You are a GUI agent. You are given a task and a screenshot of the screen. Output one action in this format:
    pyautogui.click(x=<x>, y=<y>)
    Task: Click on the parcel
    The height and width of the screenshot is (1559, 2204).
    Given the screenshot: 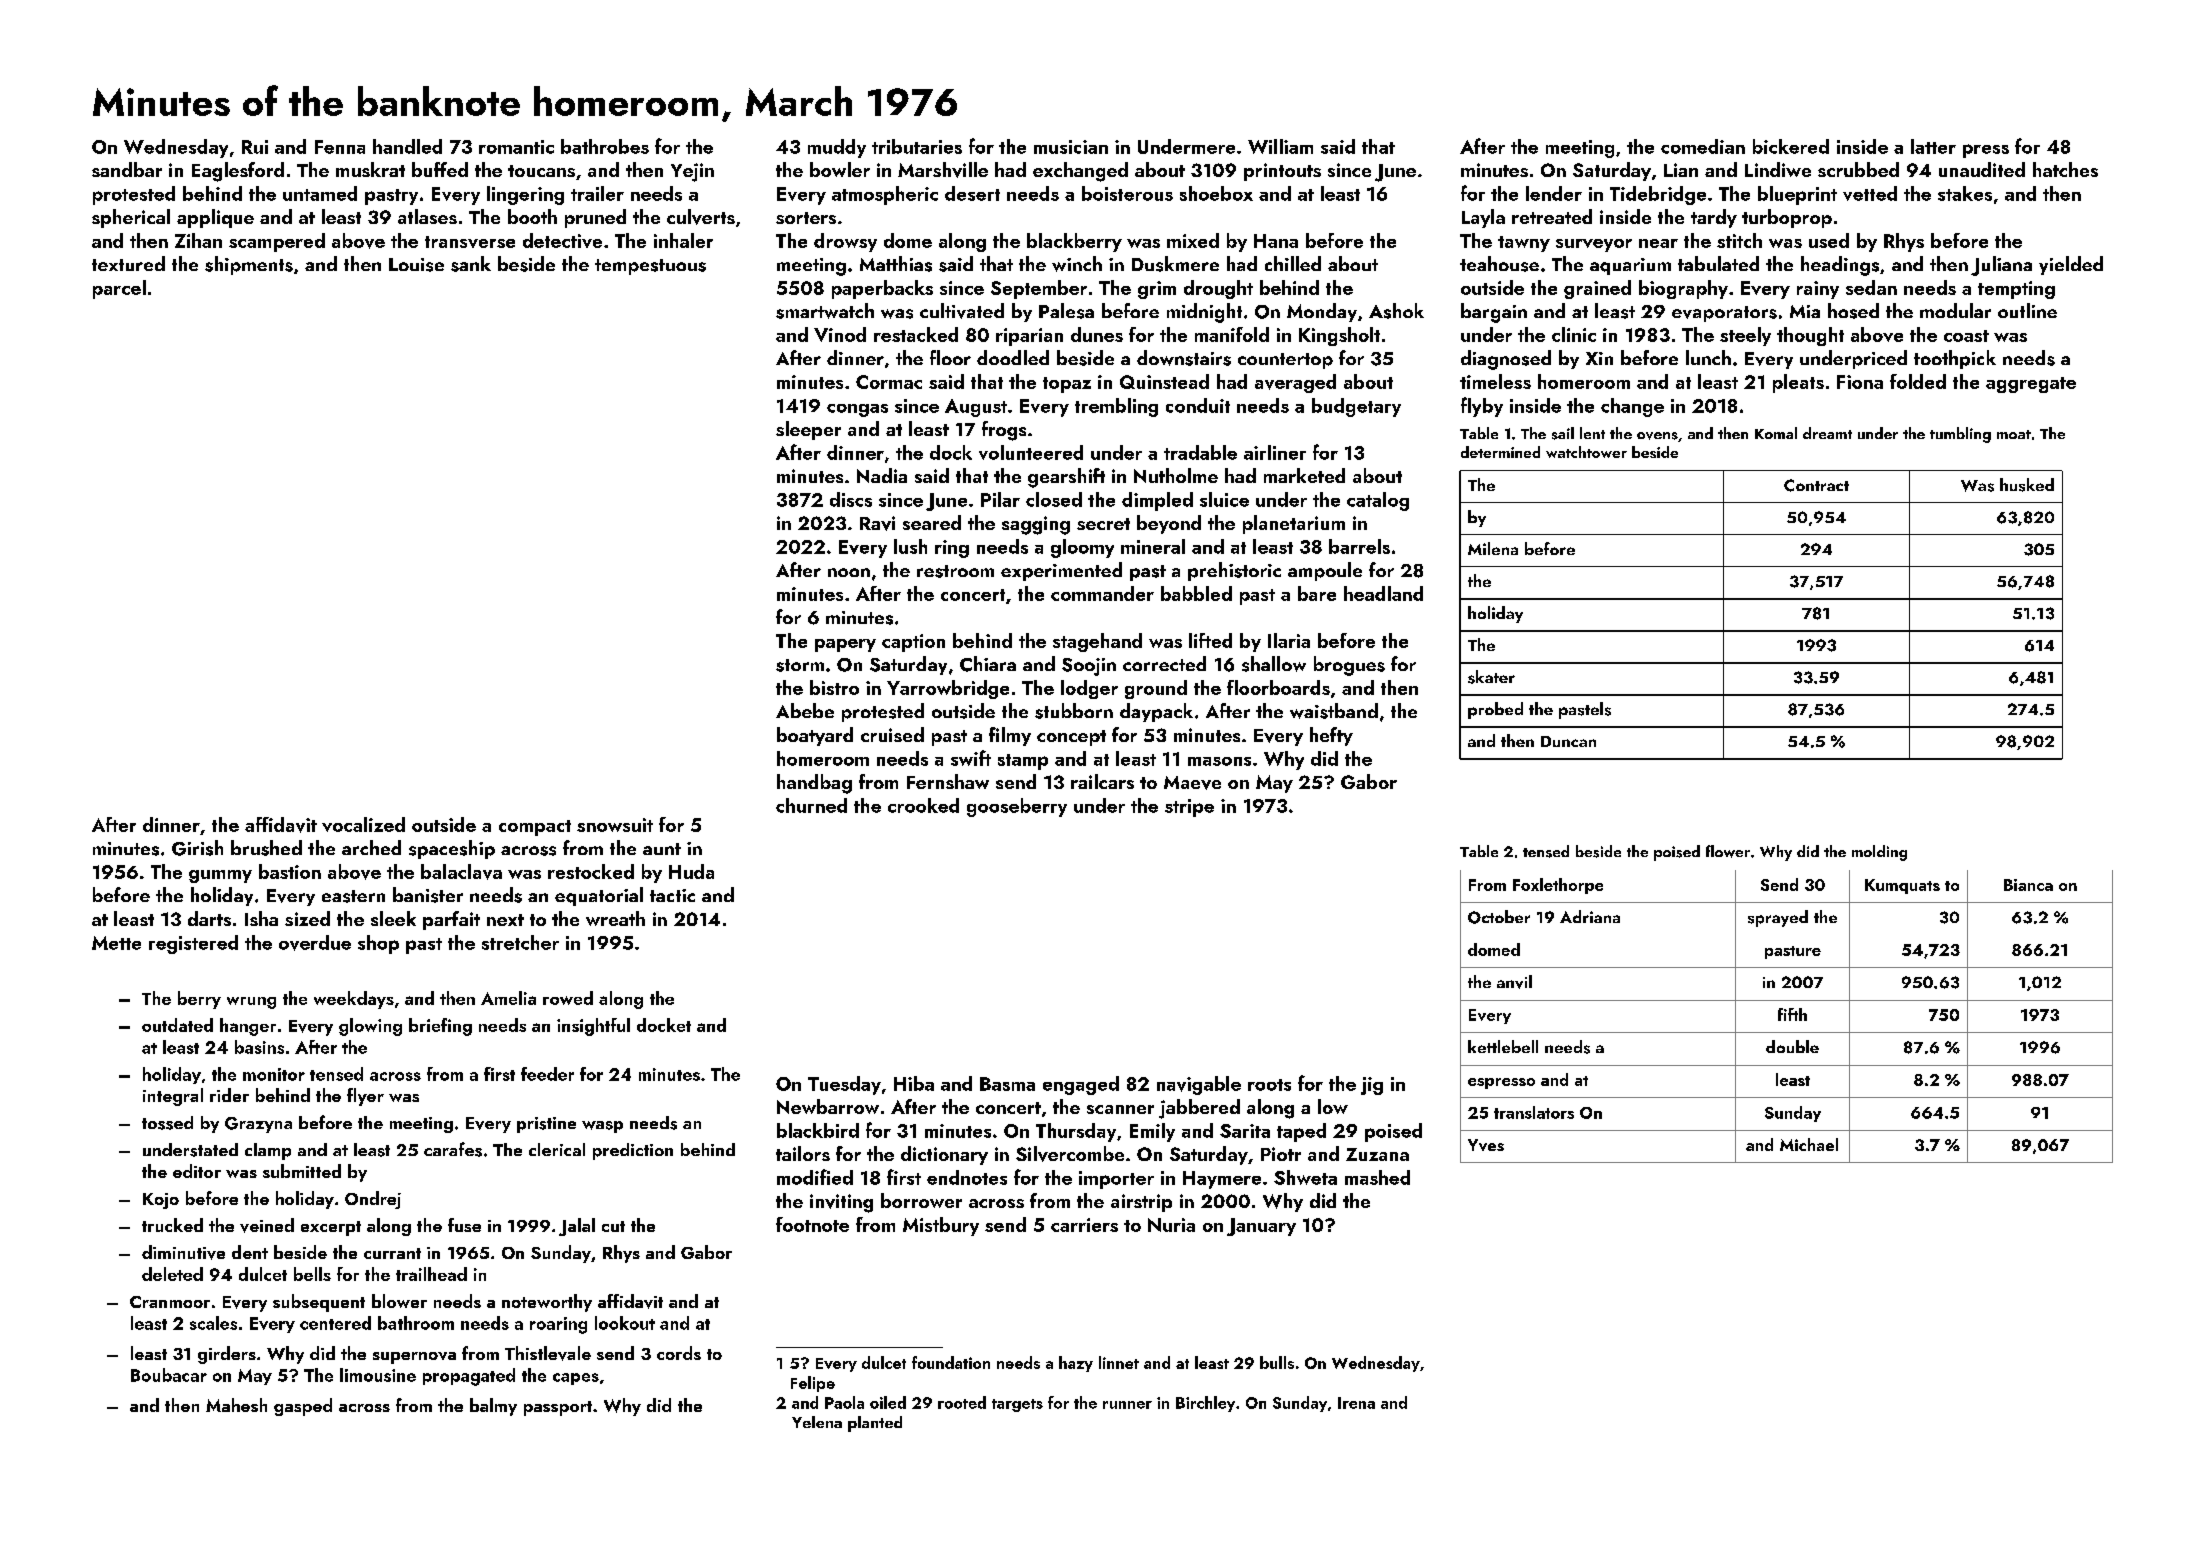 What is the action you would take?
    pyautogui.click(x=119, y=289)
